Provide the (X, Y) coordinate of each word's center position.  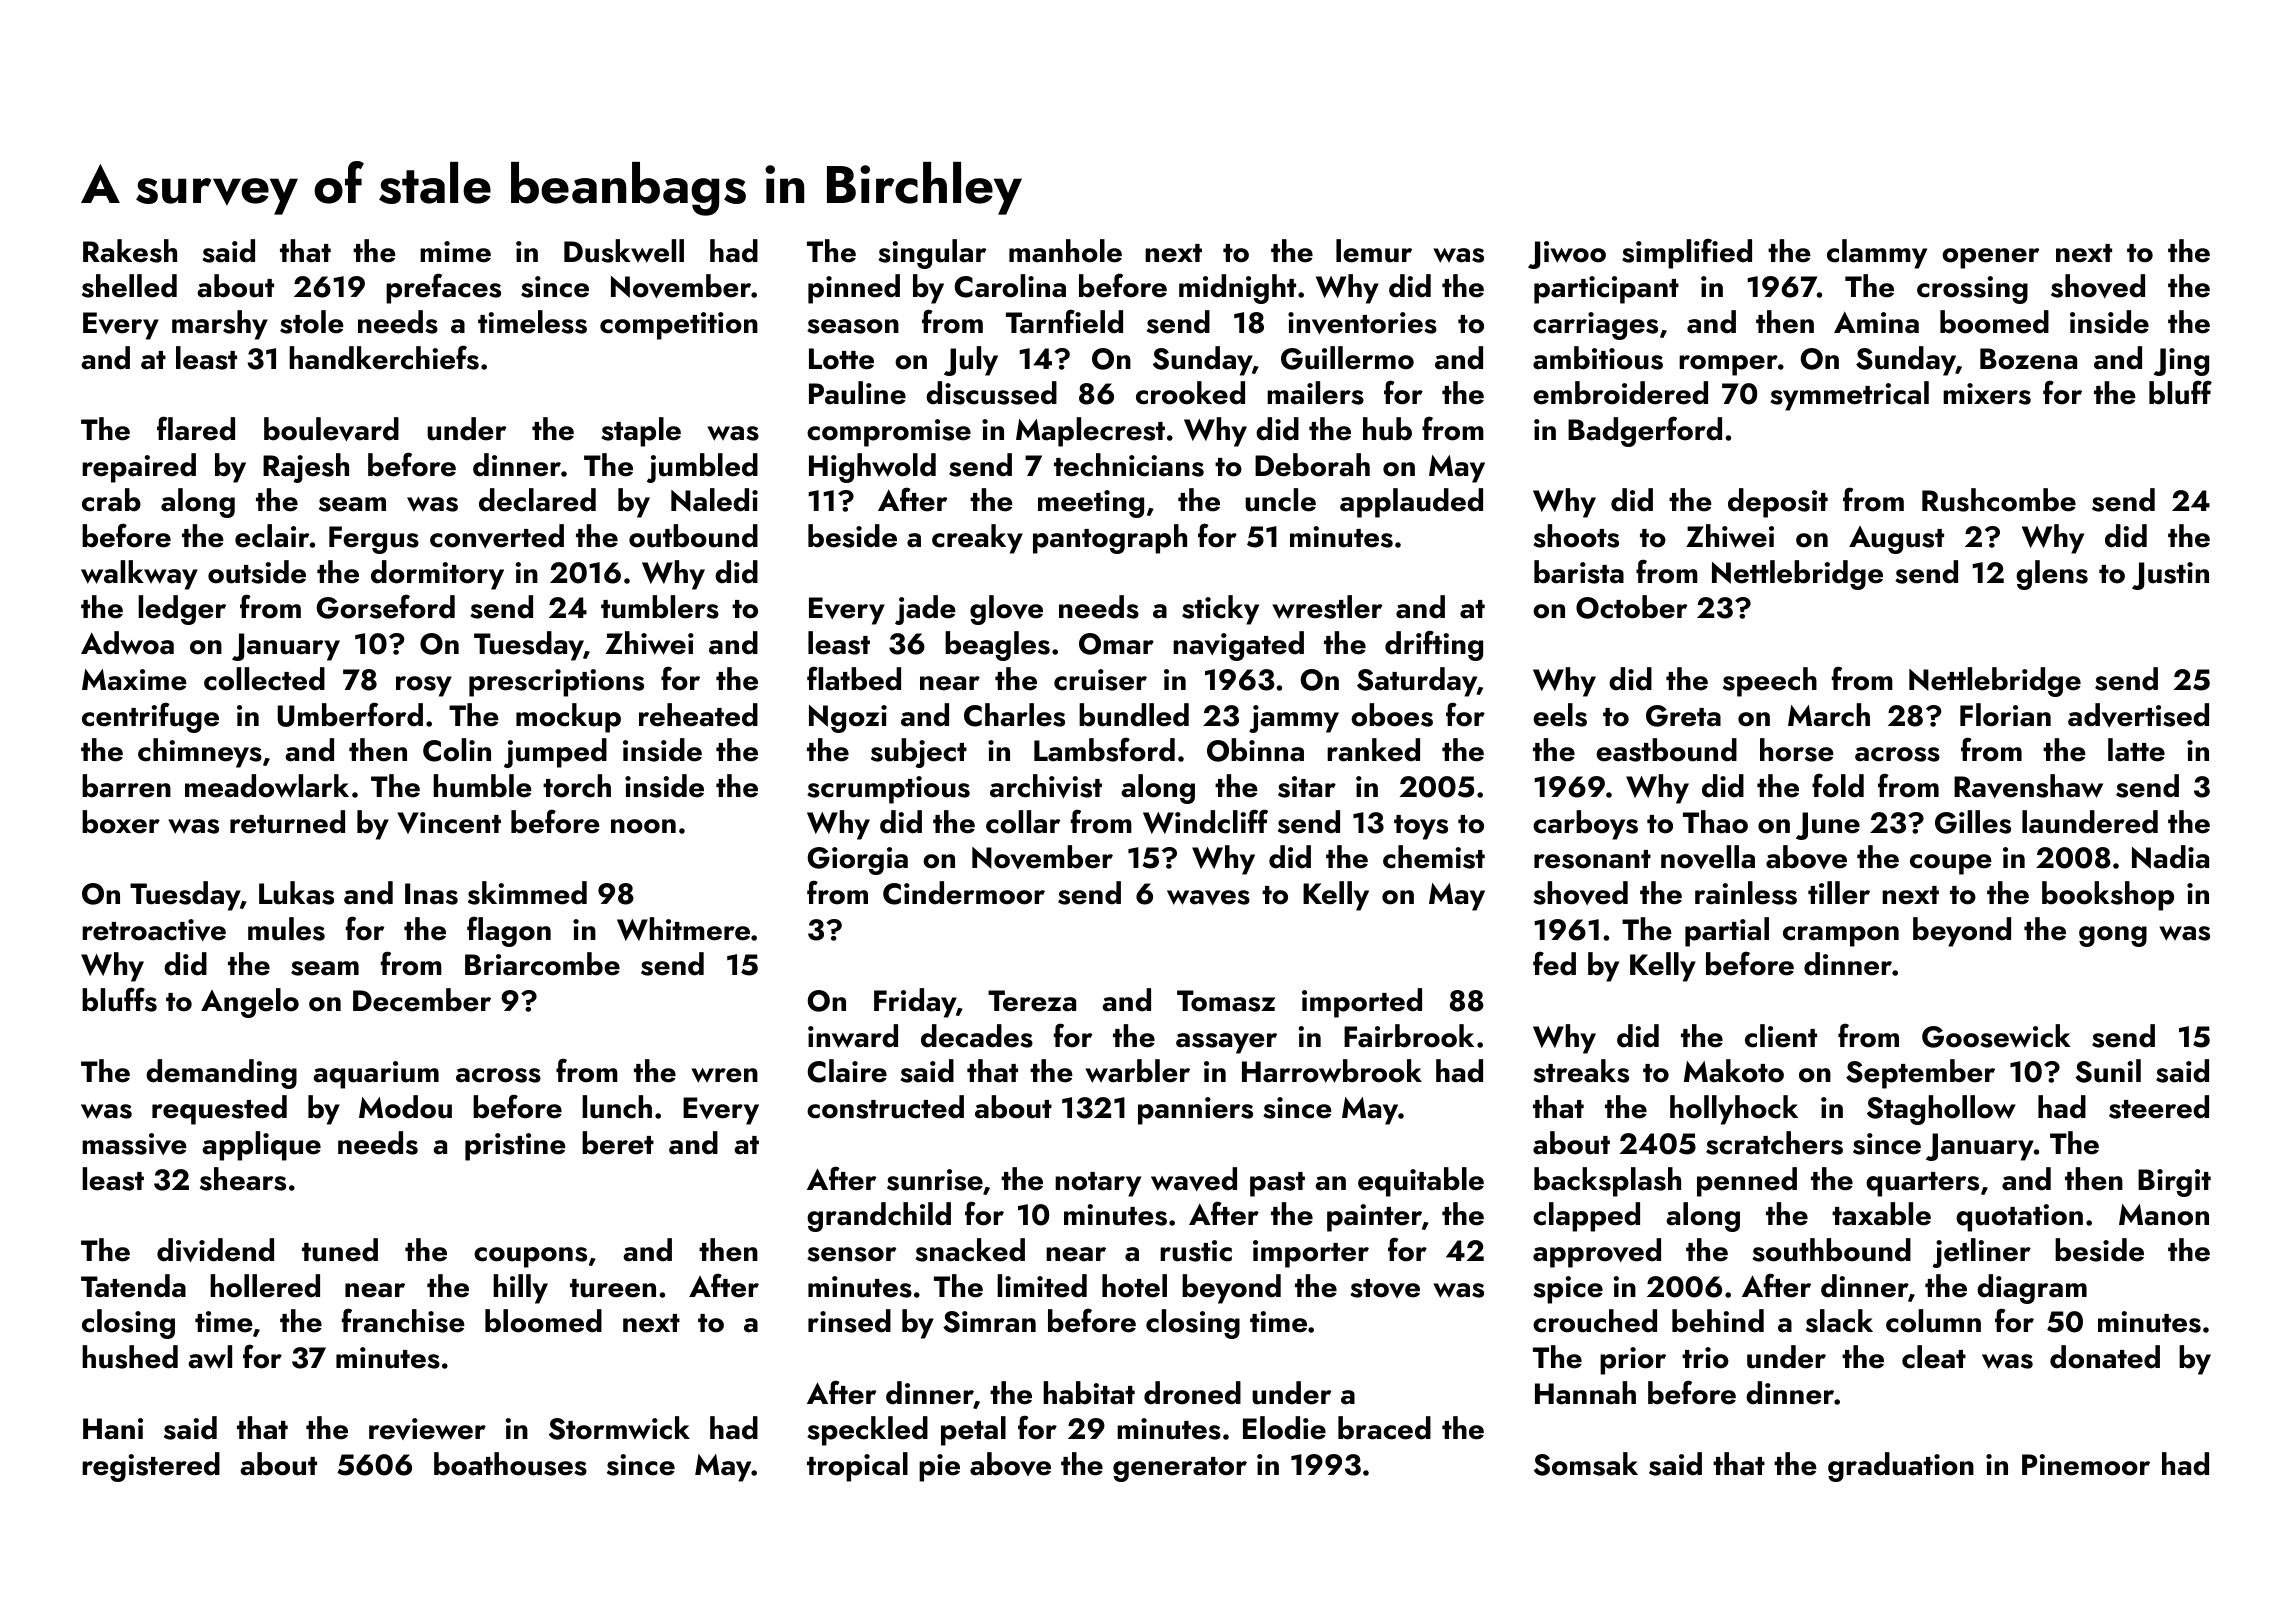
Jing (2181, 362)
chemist (1434, 857)
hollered (265, 1286)
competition (679, 326)
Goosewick (1996, 1036)
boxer (121, 822)
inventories (1362, 323)
